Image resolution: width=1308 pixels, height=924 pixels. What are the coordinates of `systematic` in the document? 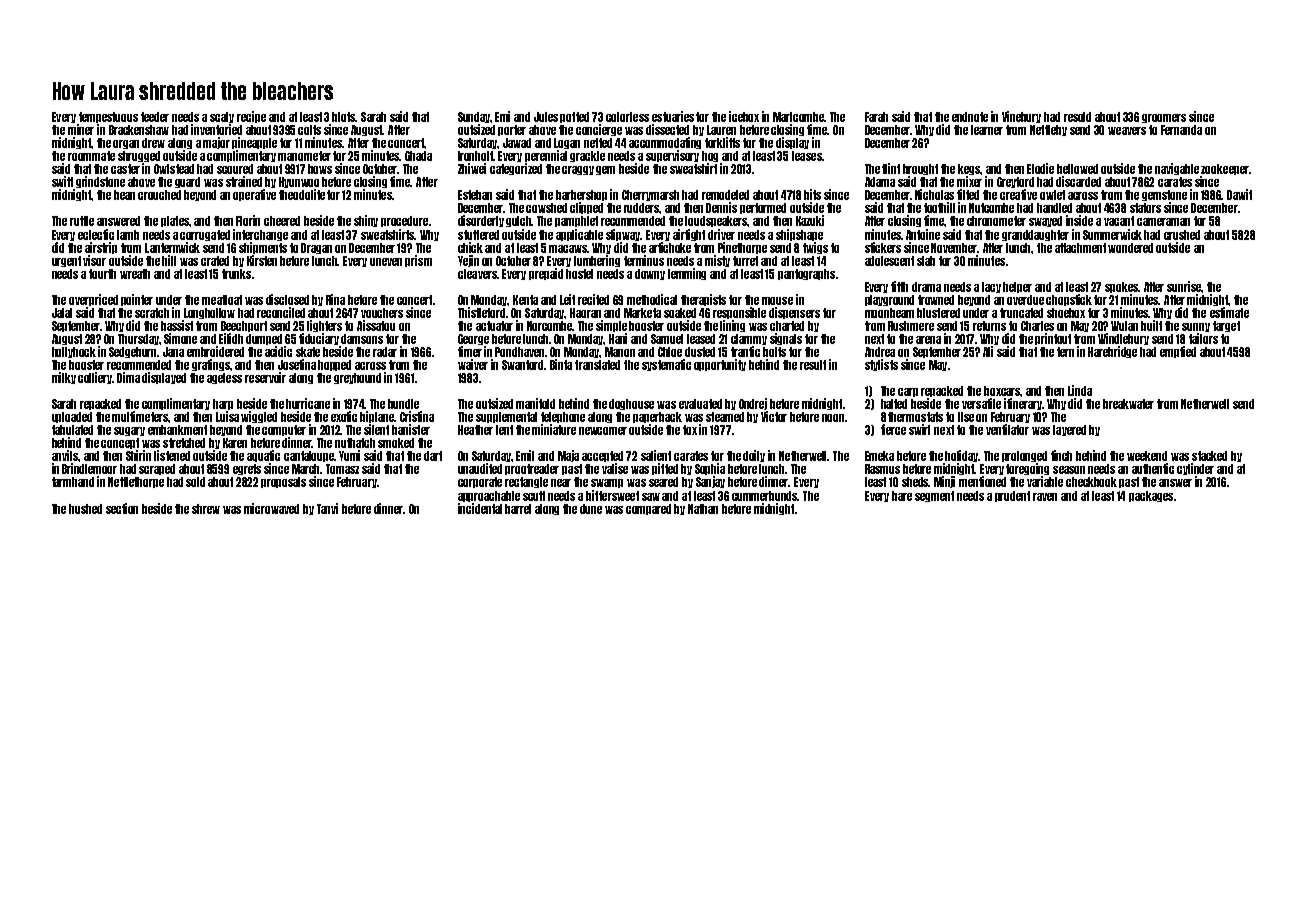 It's located at (666, 365).
